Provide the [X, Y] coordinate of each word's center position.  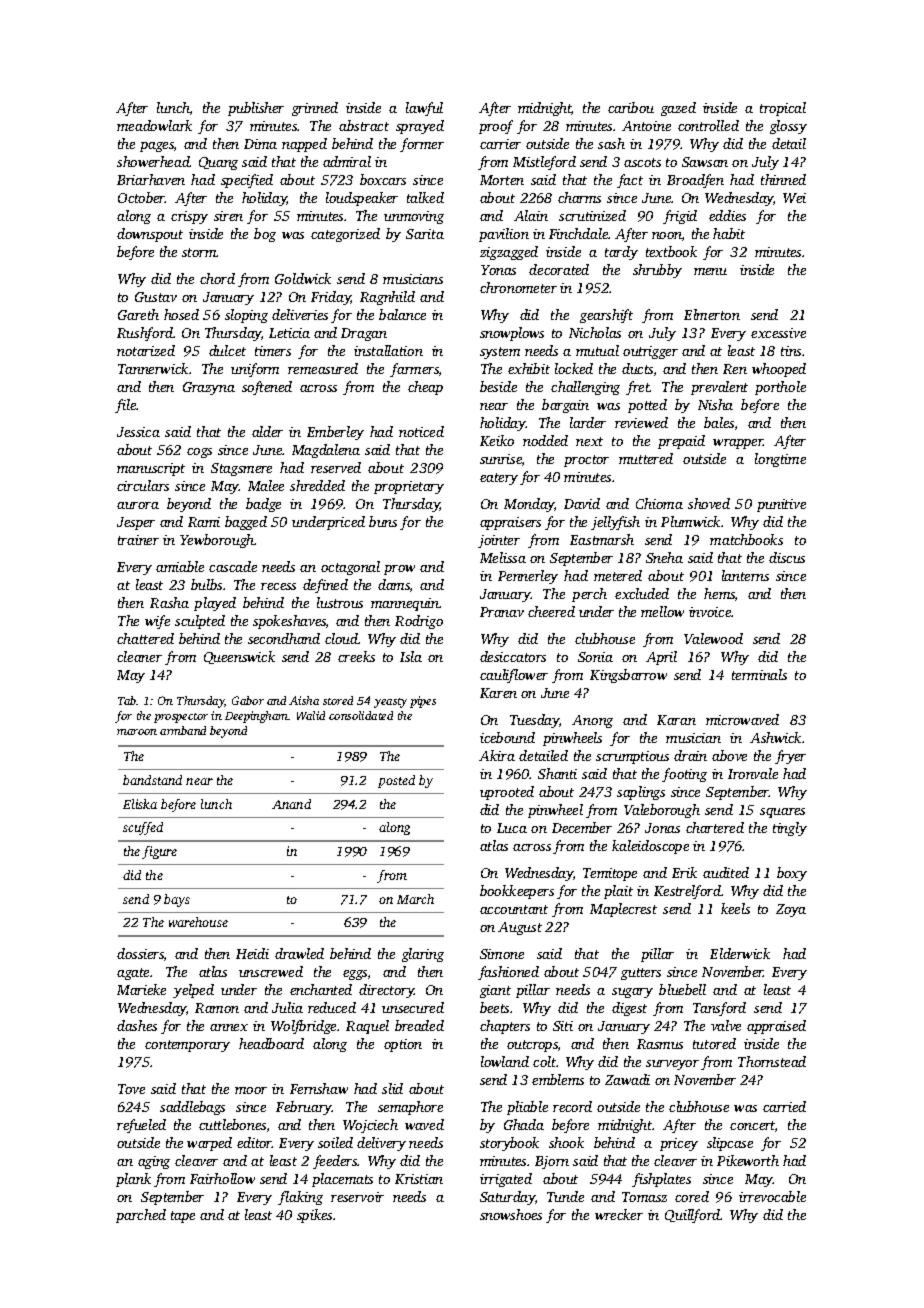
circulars [143, 485]
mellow [662, 611]
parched [141, 1216]
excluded [642, 593]
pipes [423, 702]
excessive [778, 333]
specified [247, 181]
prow [399, 570]
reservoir [357, 1197]
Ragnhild [387, 298]
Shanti [557, 773]
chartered [715, 827]
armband [183, 730]
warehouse [198, 922]
